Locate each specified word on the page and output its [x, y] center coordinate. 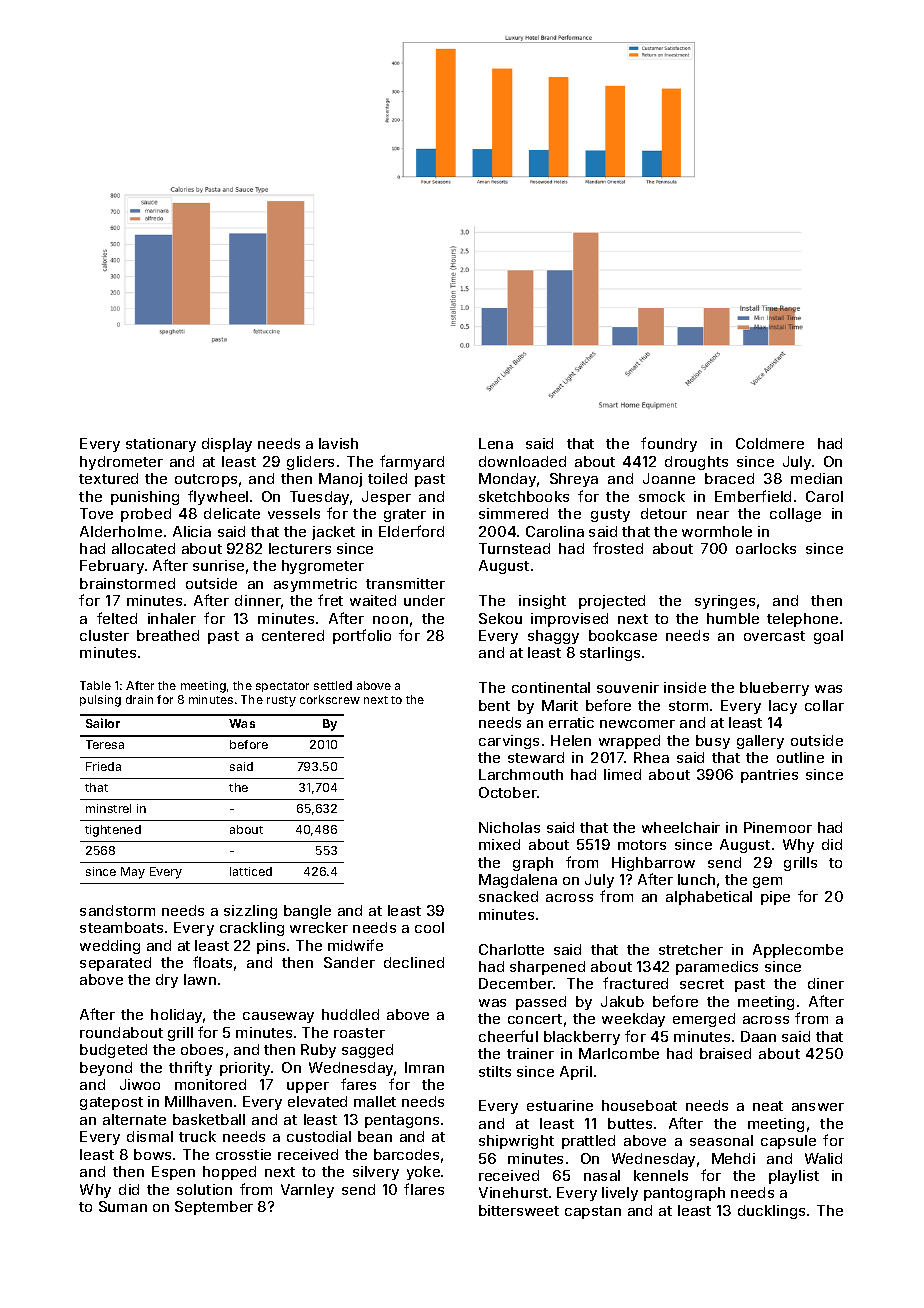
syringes [725, 602]
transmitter [405, 583]
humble [733, 618]
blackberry [582, 1038]
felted [117, 618]
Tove [96, 513]
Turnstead [514, 548]
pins [271, 947]
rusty [281, 701]
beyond [106, 1069]
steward [536, 757]
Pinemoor [778, 827]
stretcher [691, 949]
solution [204, 1189]
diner [826, 983]
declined [414, 962]
